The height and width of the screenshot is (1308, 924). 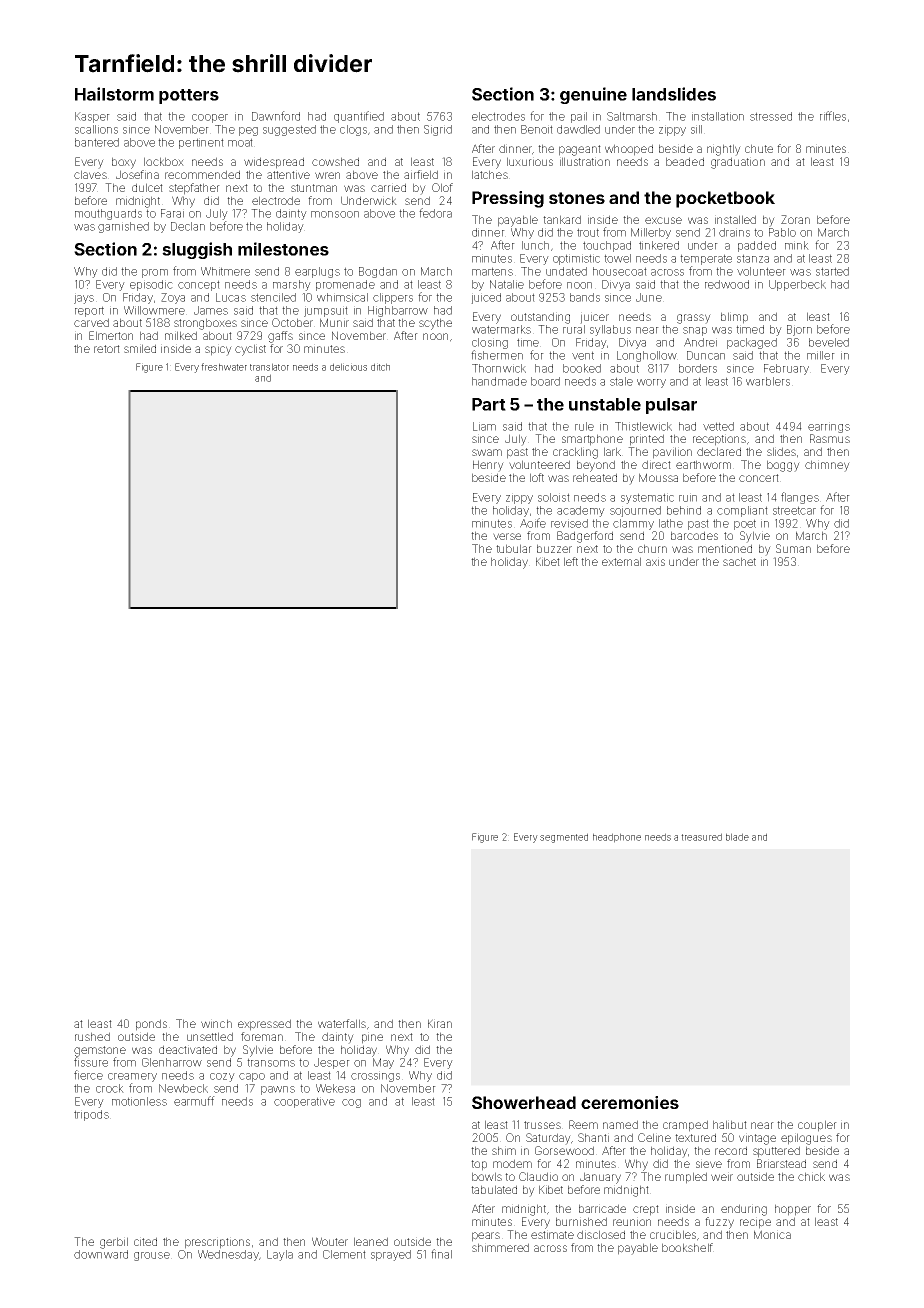 I want to click on quantified, so click(x=359, y=117).
